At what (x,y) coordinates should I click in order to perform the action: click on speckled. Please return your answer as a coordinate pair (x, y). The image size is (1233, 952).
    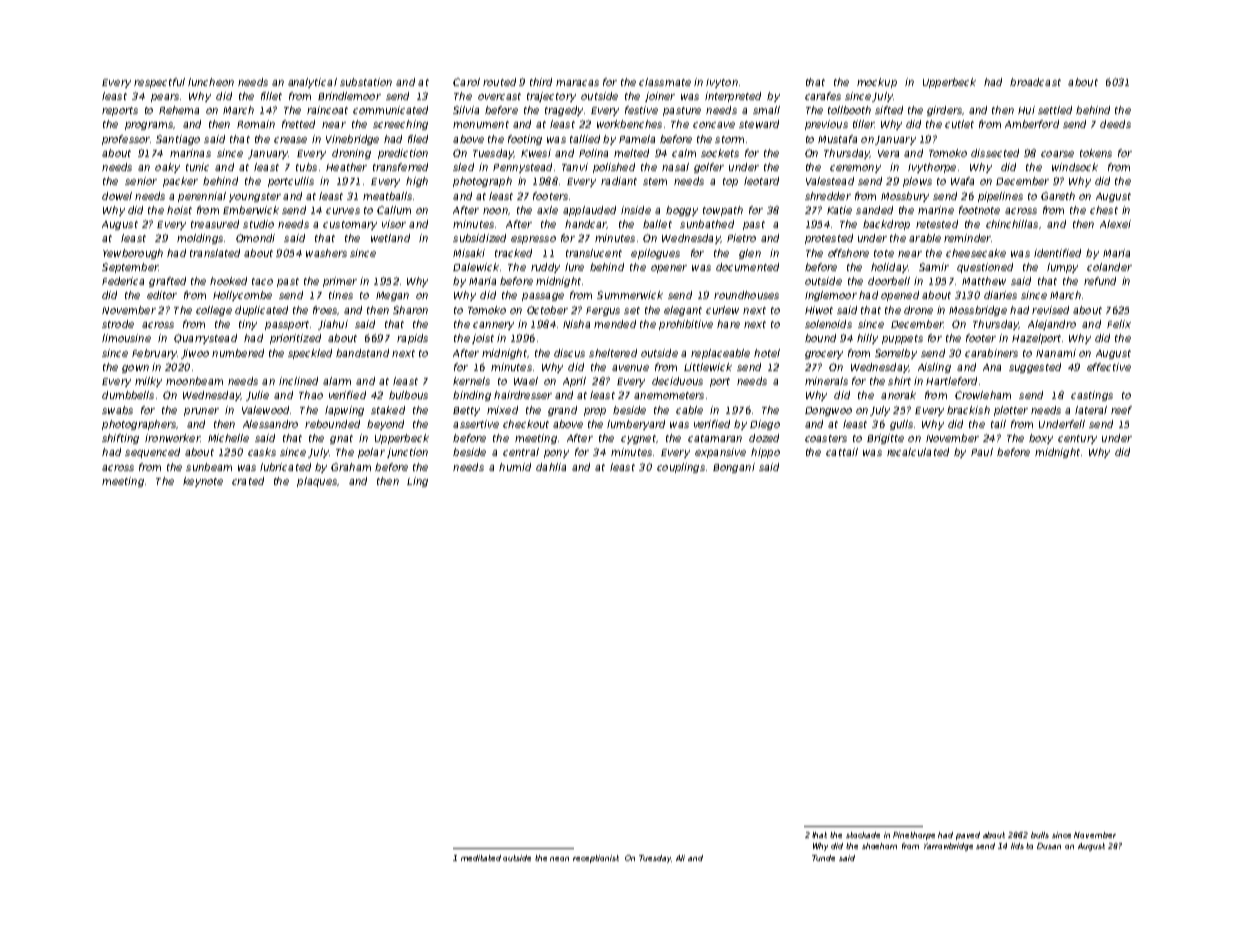
    Looking at the image, I should click on (310, 354).
